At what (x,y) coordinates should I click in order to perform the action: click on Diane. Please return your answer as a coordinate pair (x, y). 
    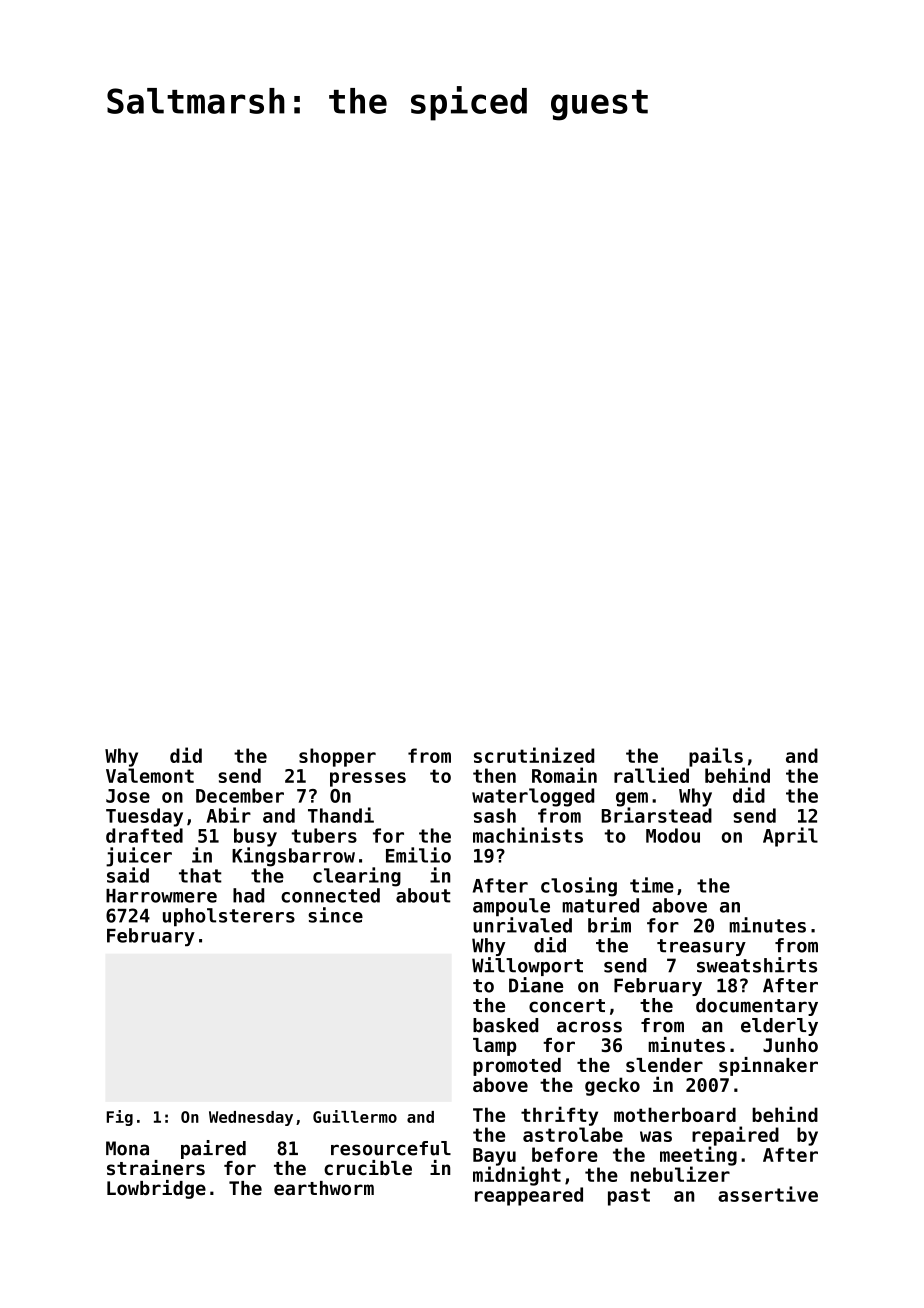
    Looking at the image, I should click on (536, 985).
